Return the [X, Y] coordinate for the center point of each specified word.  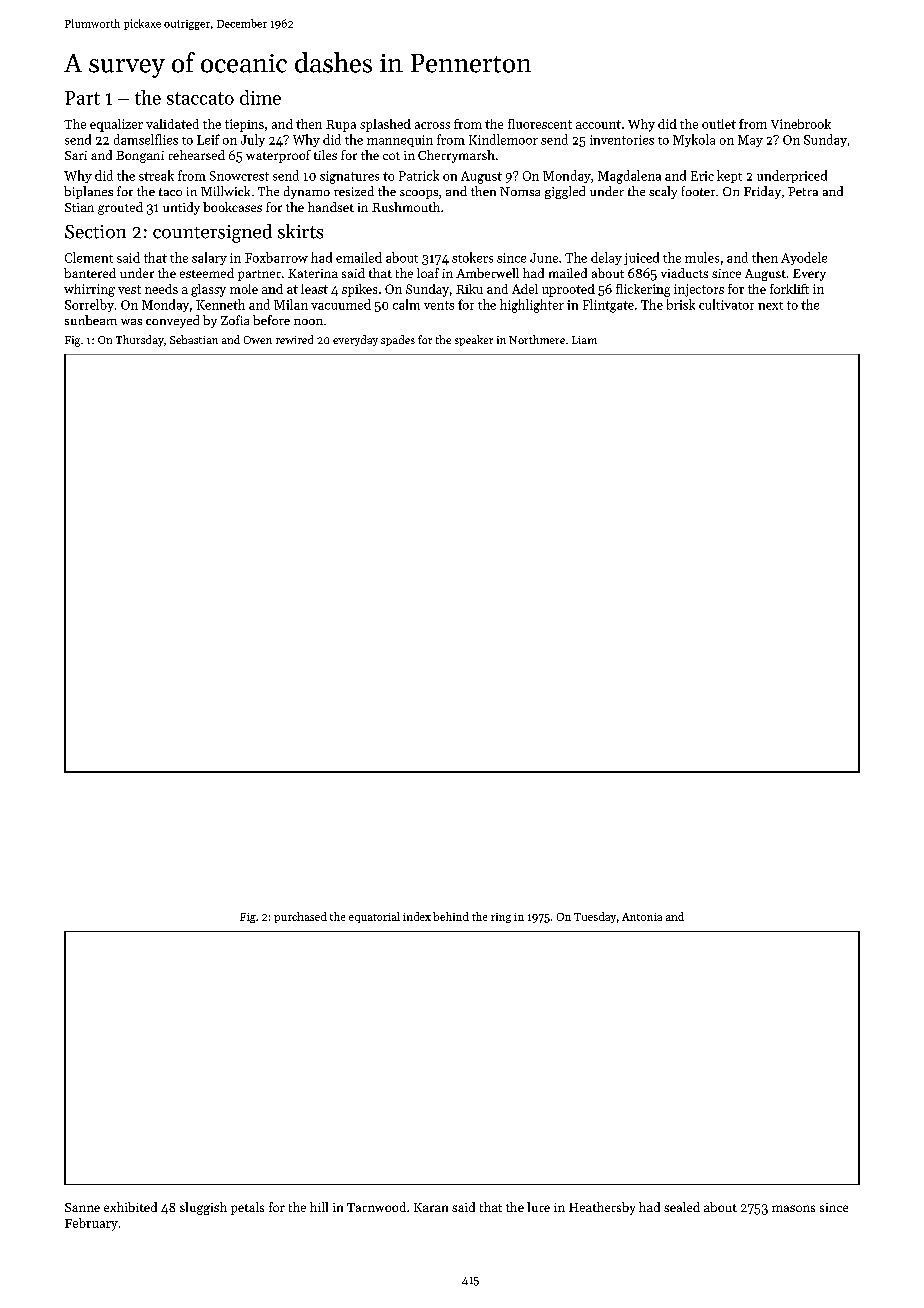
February [91, 1224]
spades [398, 340]
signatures [349, 177]
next [770, 306]
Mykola [694, 140]
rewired [294, 339]
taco [170, 192]
